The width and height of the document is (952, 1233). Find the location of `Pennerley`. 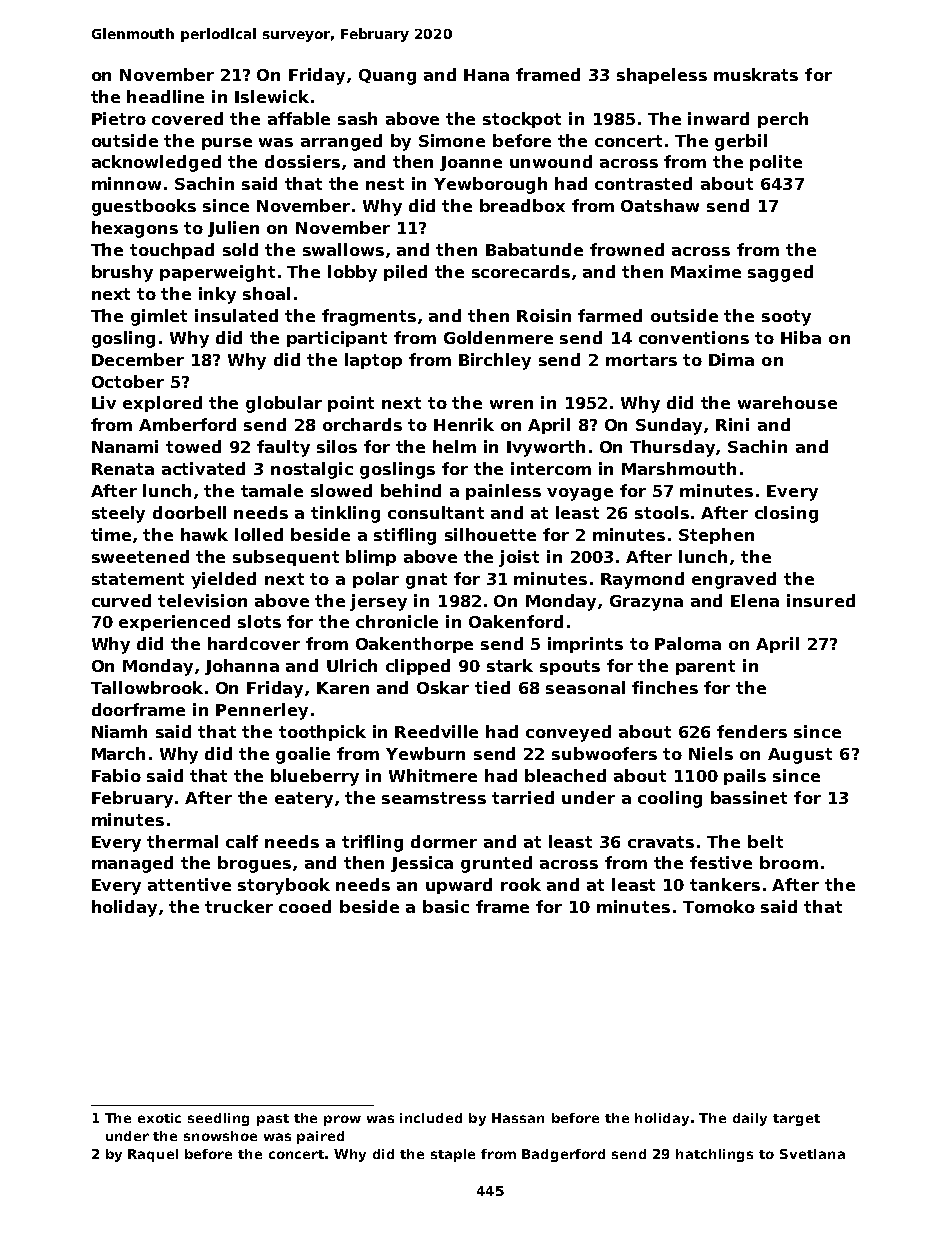

Pennerley is located at coordinates (262, 711).
